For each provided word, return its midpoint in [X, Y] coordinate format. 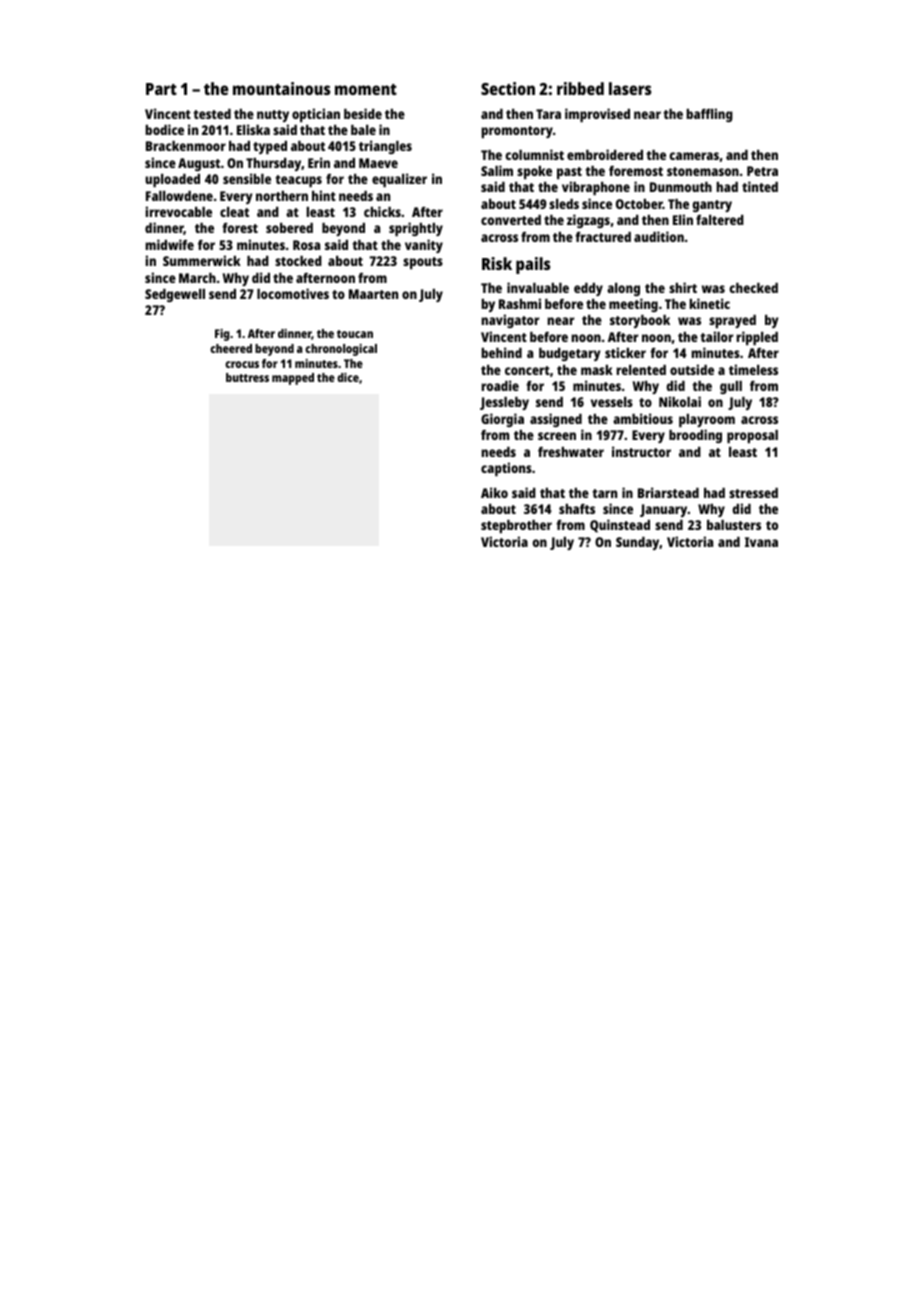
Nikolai [680, 401]
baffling [709, 115]
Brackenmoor [186, 146]
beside [363, 113]
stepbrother [516, 526]
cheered [231, 348]
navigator [510, 321]
